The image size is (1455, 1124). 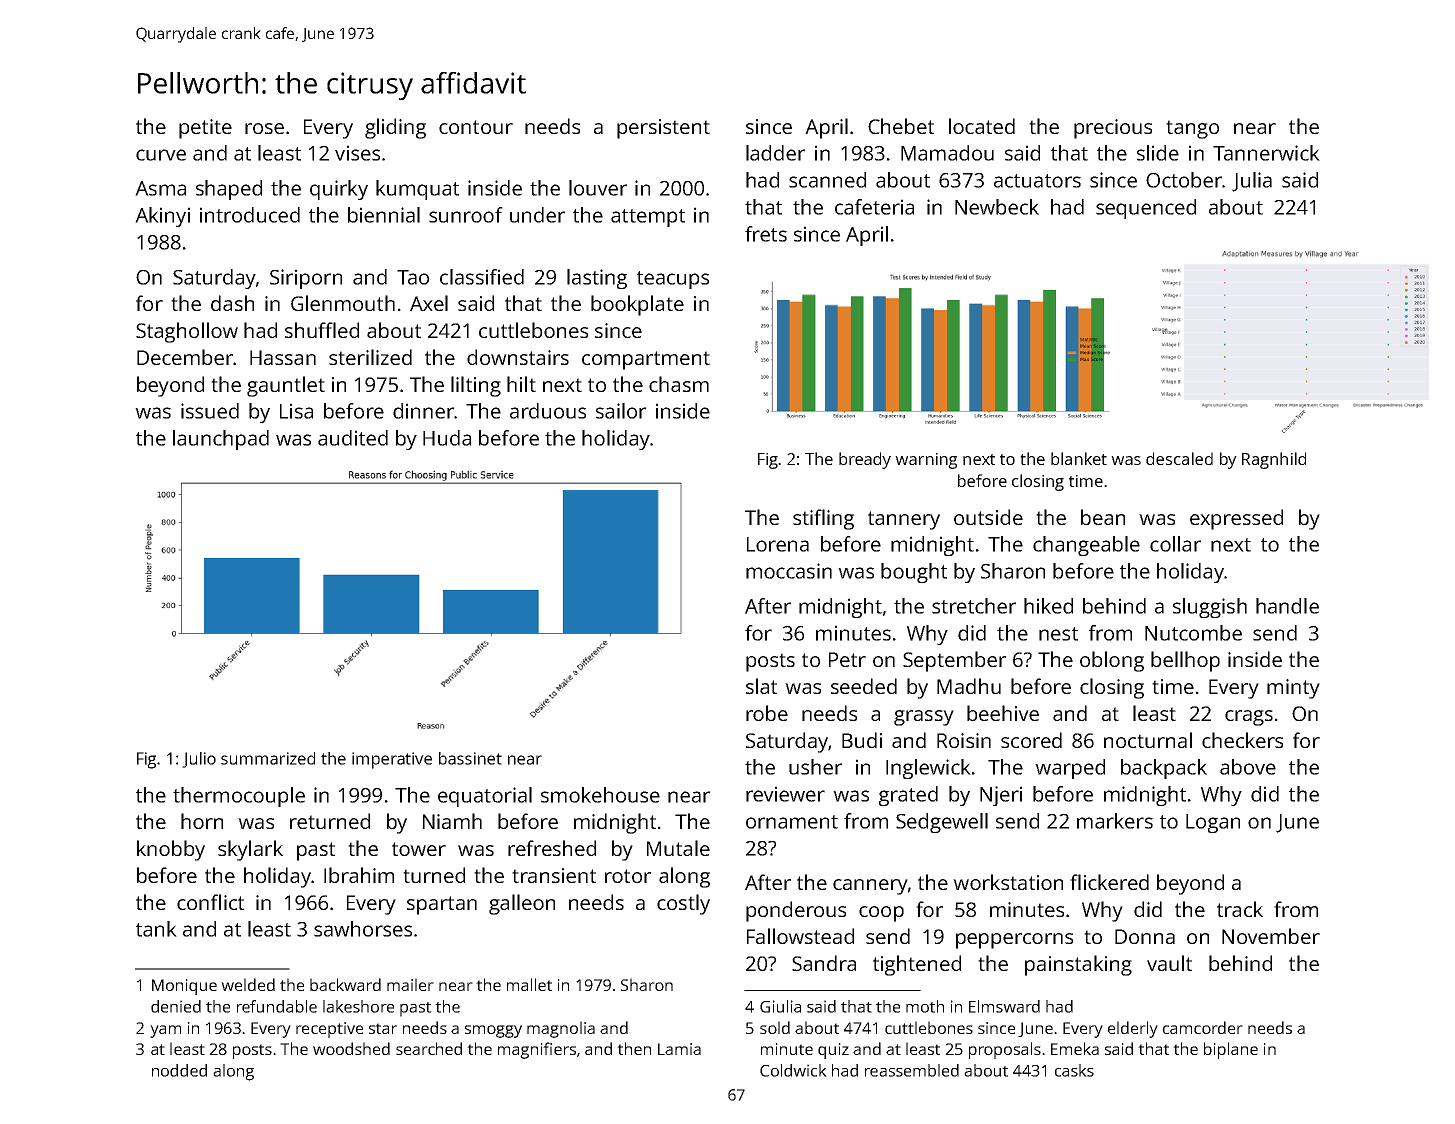 What do you see at coordinates (1192, 129) in the screenshot?
I see `tango` at bounding box center [1192, 129].
